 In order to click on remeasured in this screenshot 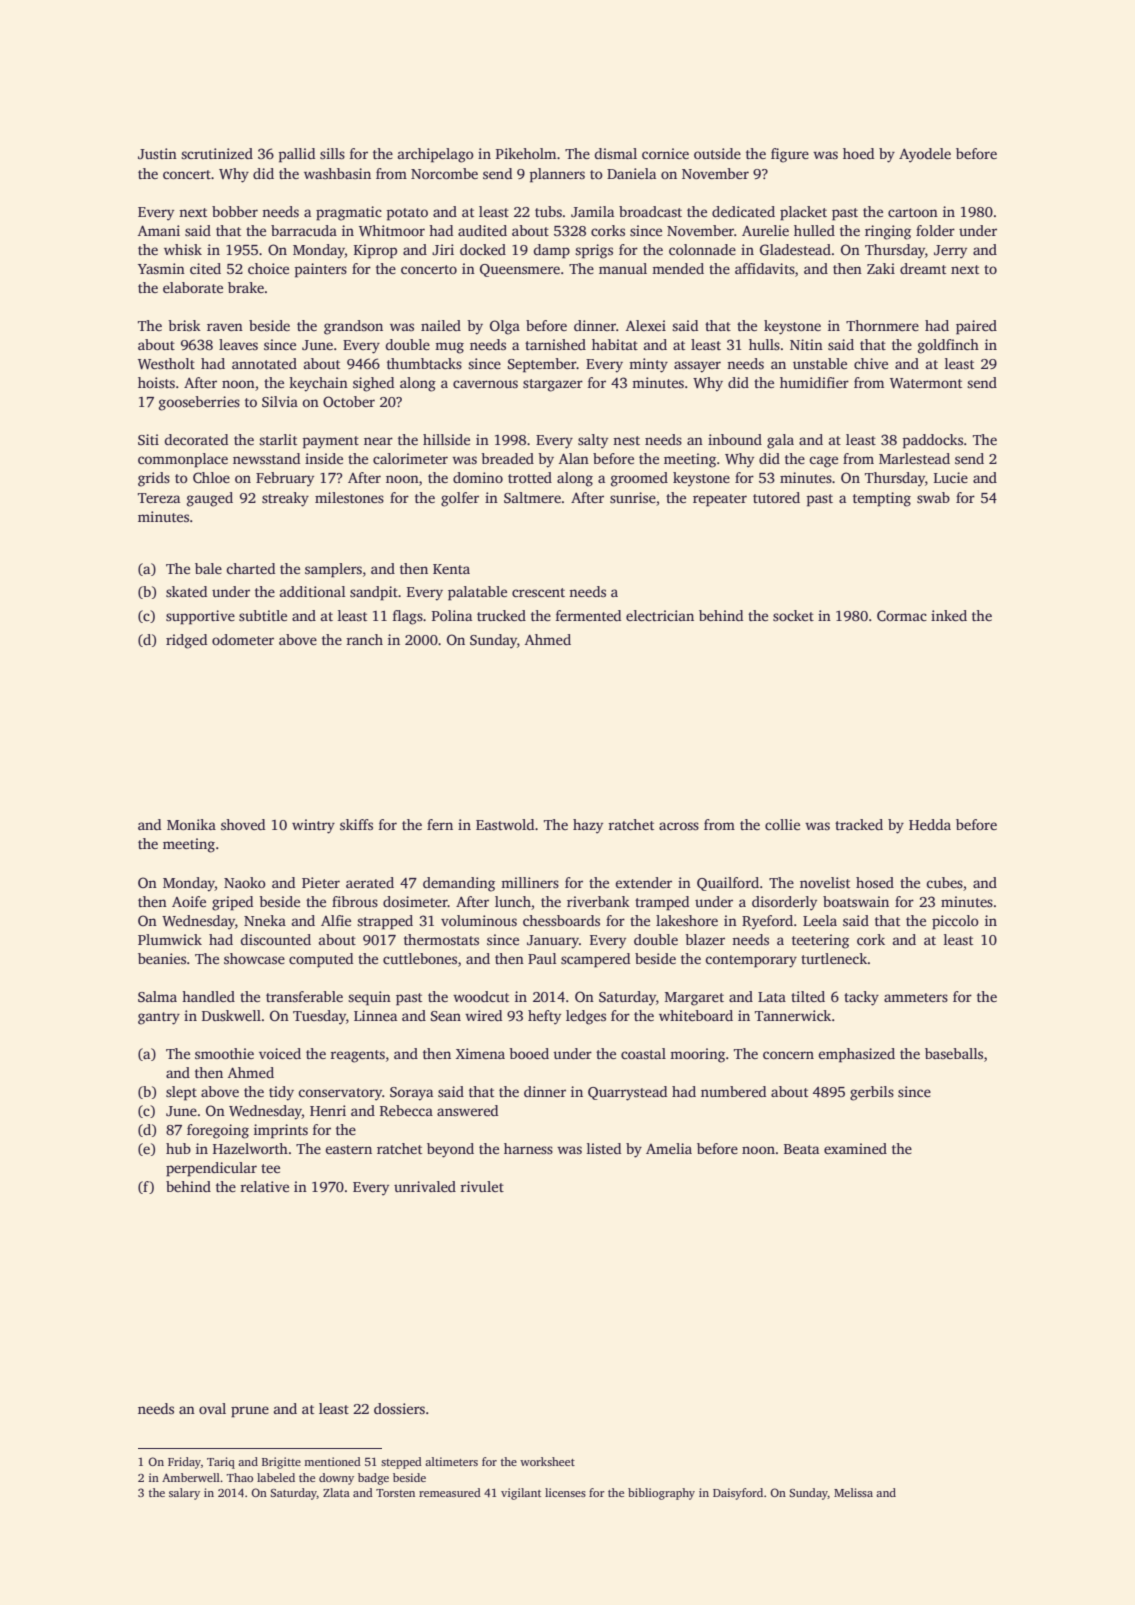, I will do `click(450, 1492)`.
